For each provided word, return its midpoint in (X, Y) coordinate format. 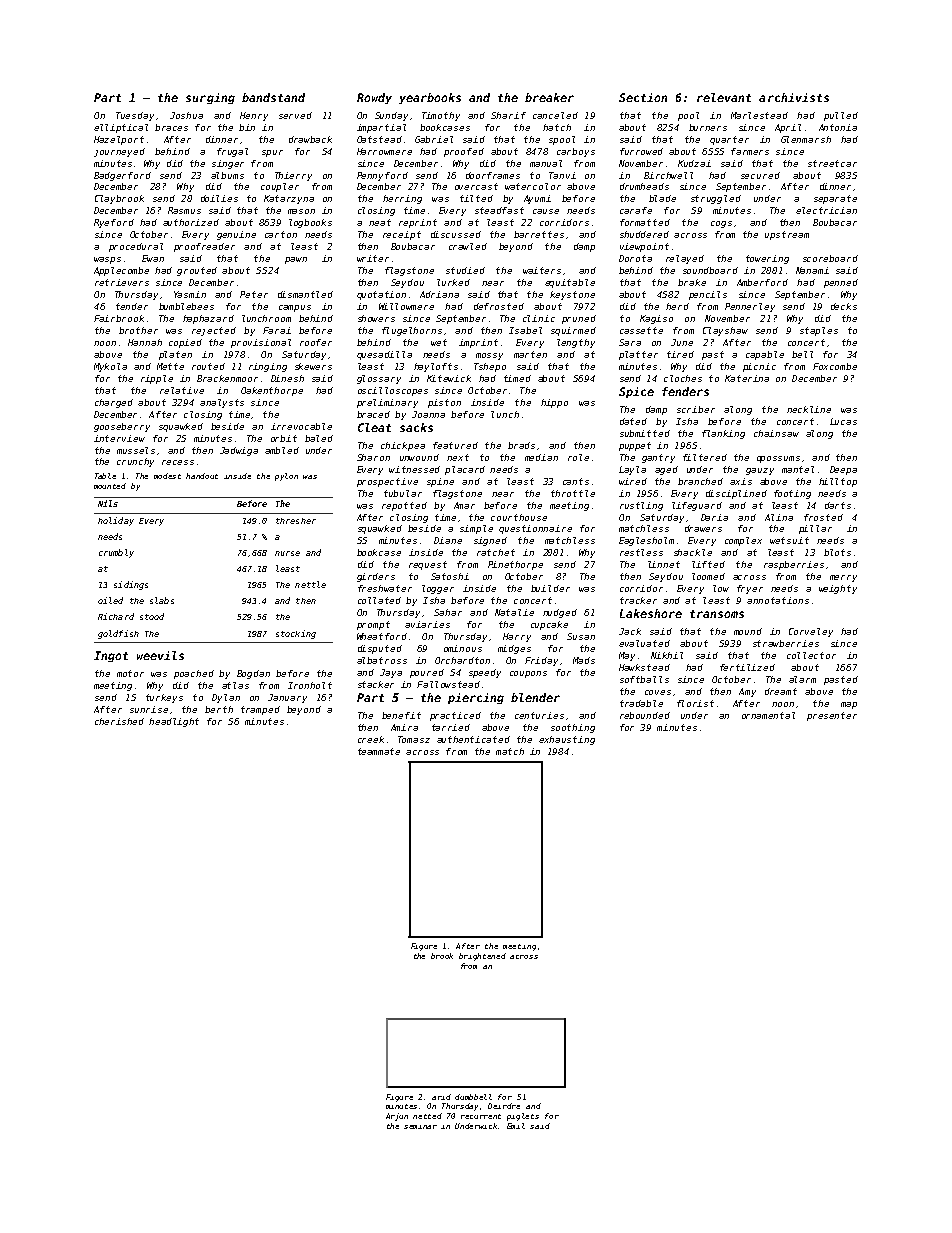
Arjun (397, 1117)
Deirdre (504, 1106)
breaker (549, 97)
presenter (832, 716)
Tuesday (135, 116)
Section (643, 97)
